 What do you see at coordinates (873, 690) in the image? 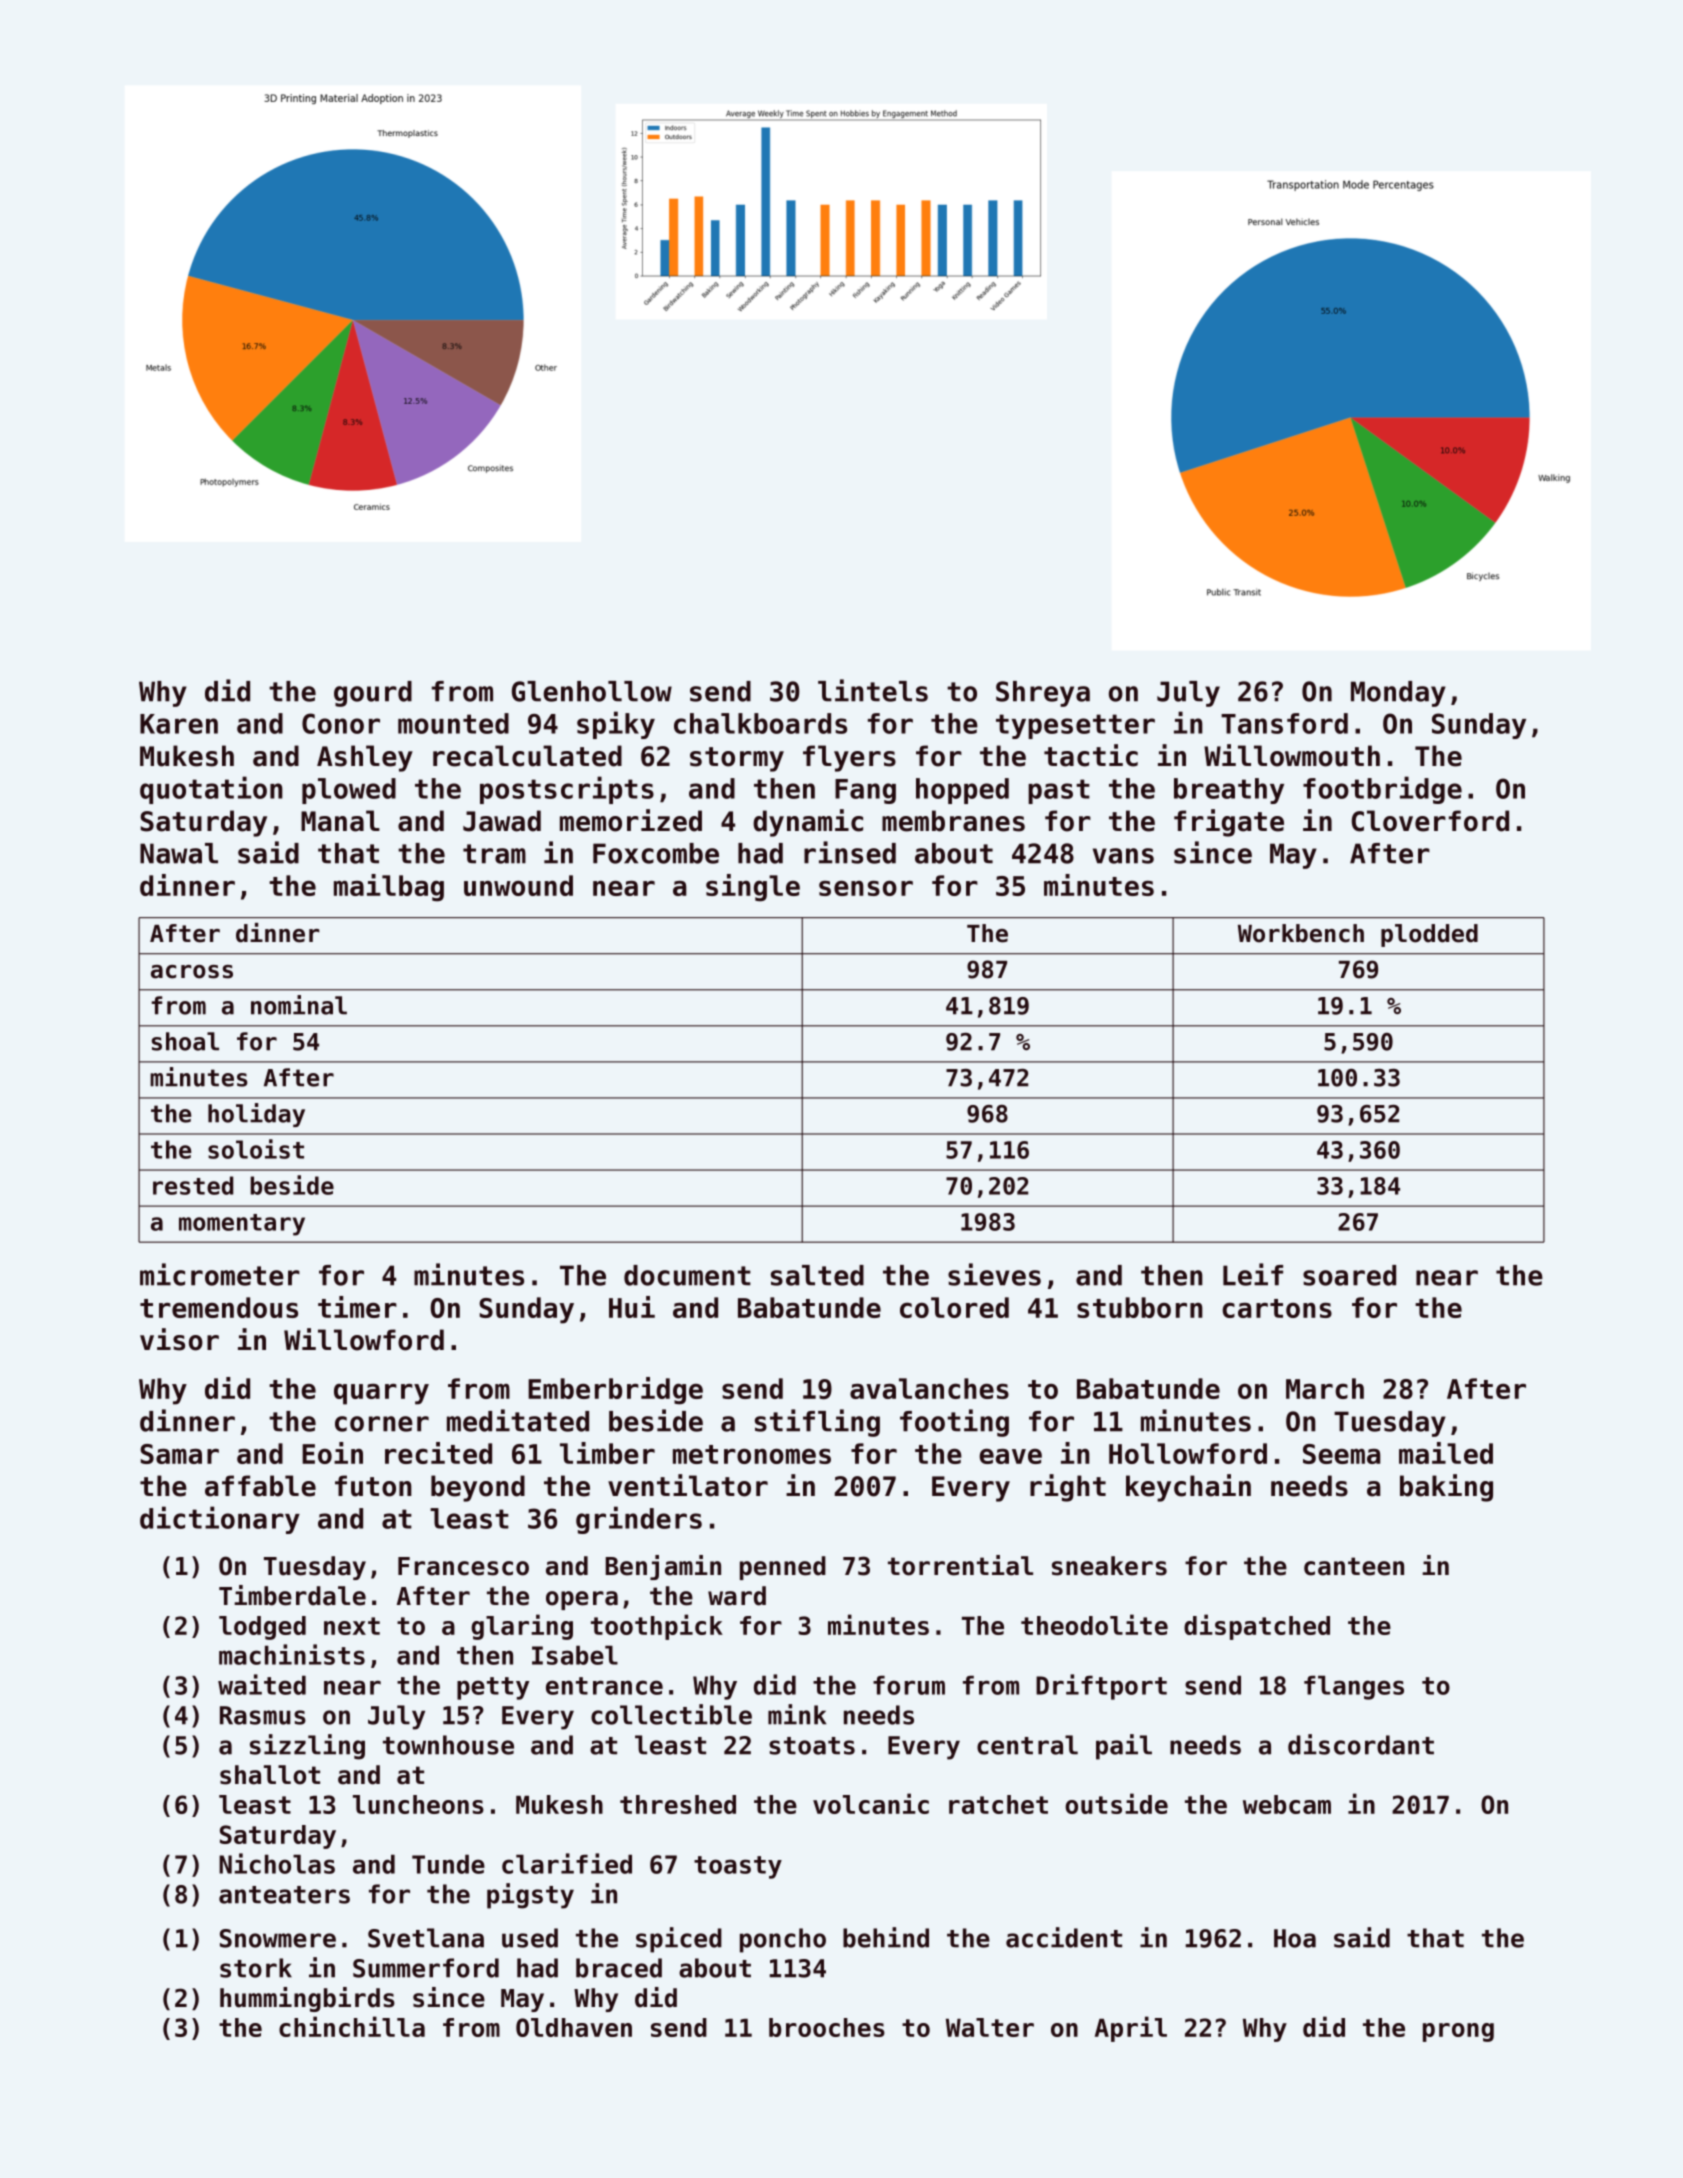
I see `lintels` at bounding box center [873, 690].
